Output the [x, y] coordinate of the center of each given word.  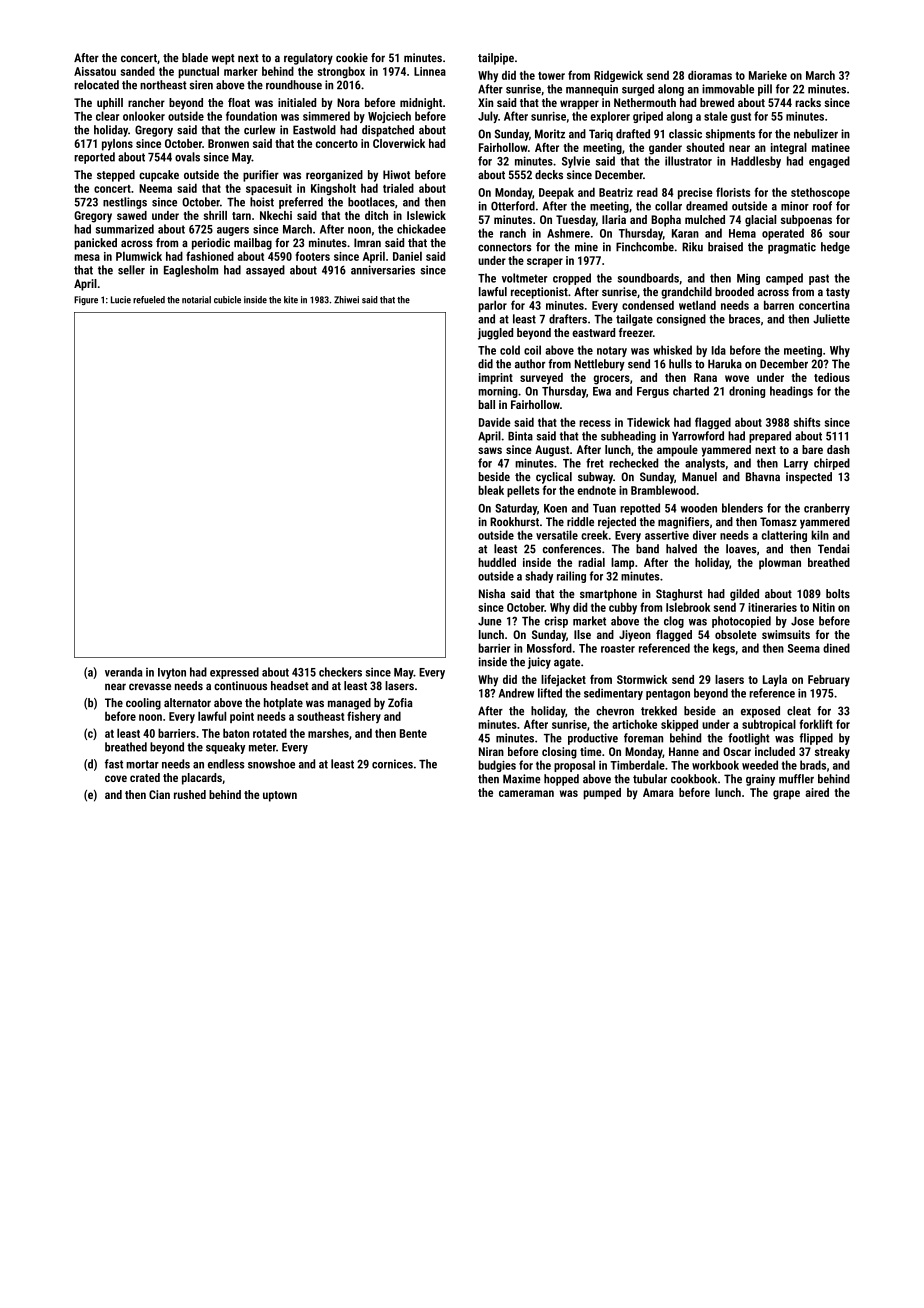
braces [744, 319]
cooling [143, 704]
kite [291, 300]
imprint [496, 379]
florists [733, 192]
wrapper [579, 105]
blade [195, 57]
